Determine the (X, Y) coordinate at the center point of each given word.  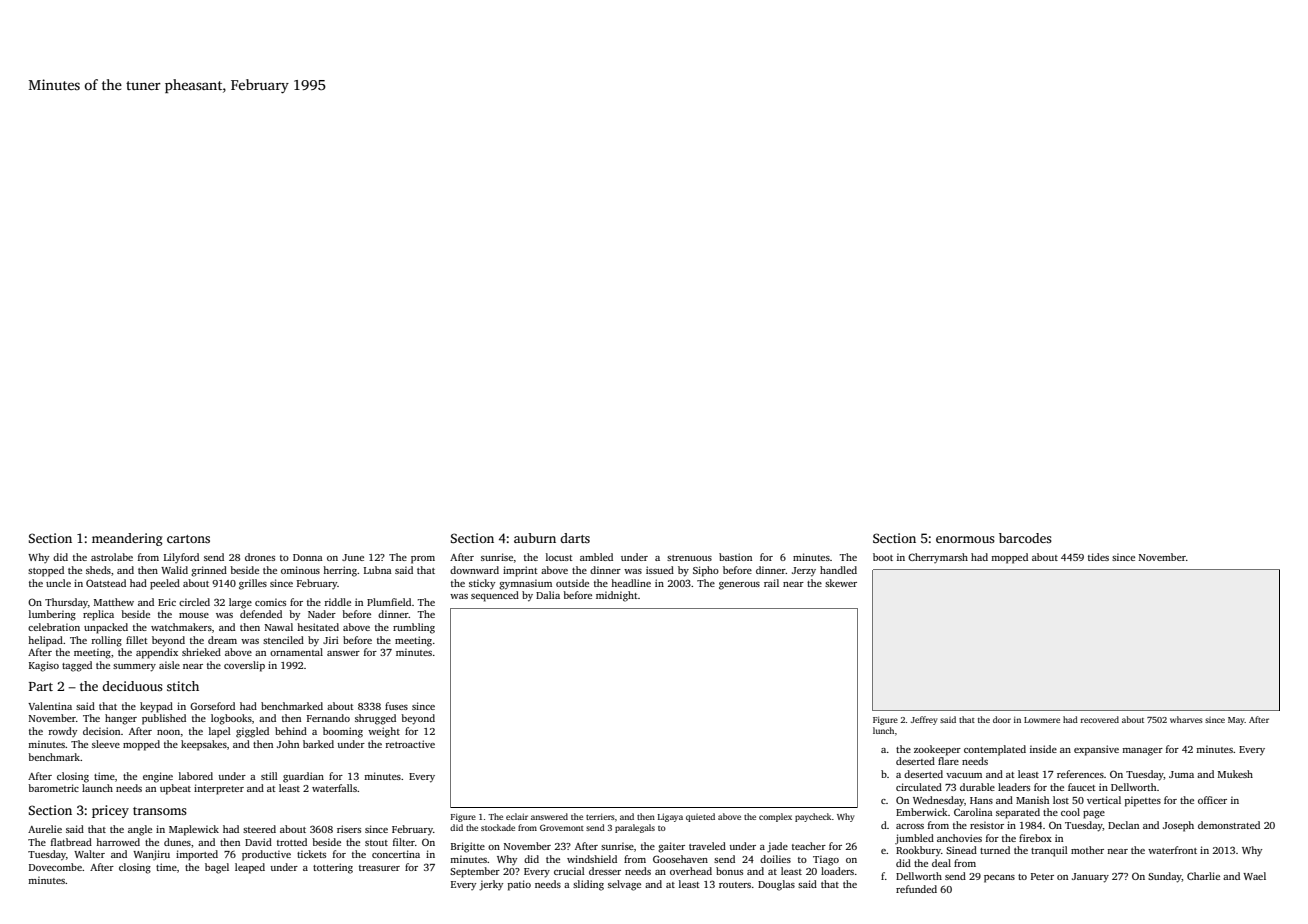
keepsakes (204, 745)
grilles (253, 584)
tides (1098, 557)
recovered (1100, 719)
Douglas (776, 885)
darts (575, 538)
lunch (883, 730)
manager (1142, 752)
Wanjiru (151, 855)
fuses (396, 706)
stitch (183, 686)
